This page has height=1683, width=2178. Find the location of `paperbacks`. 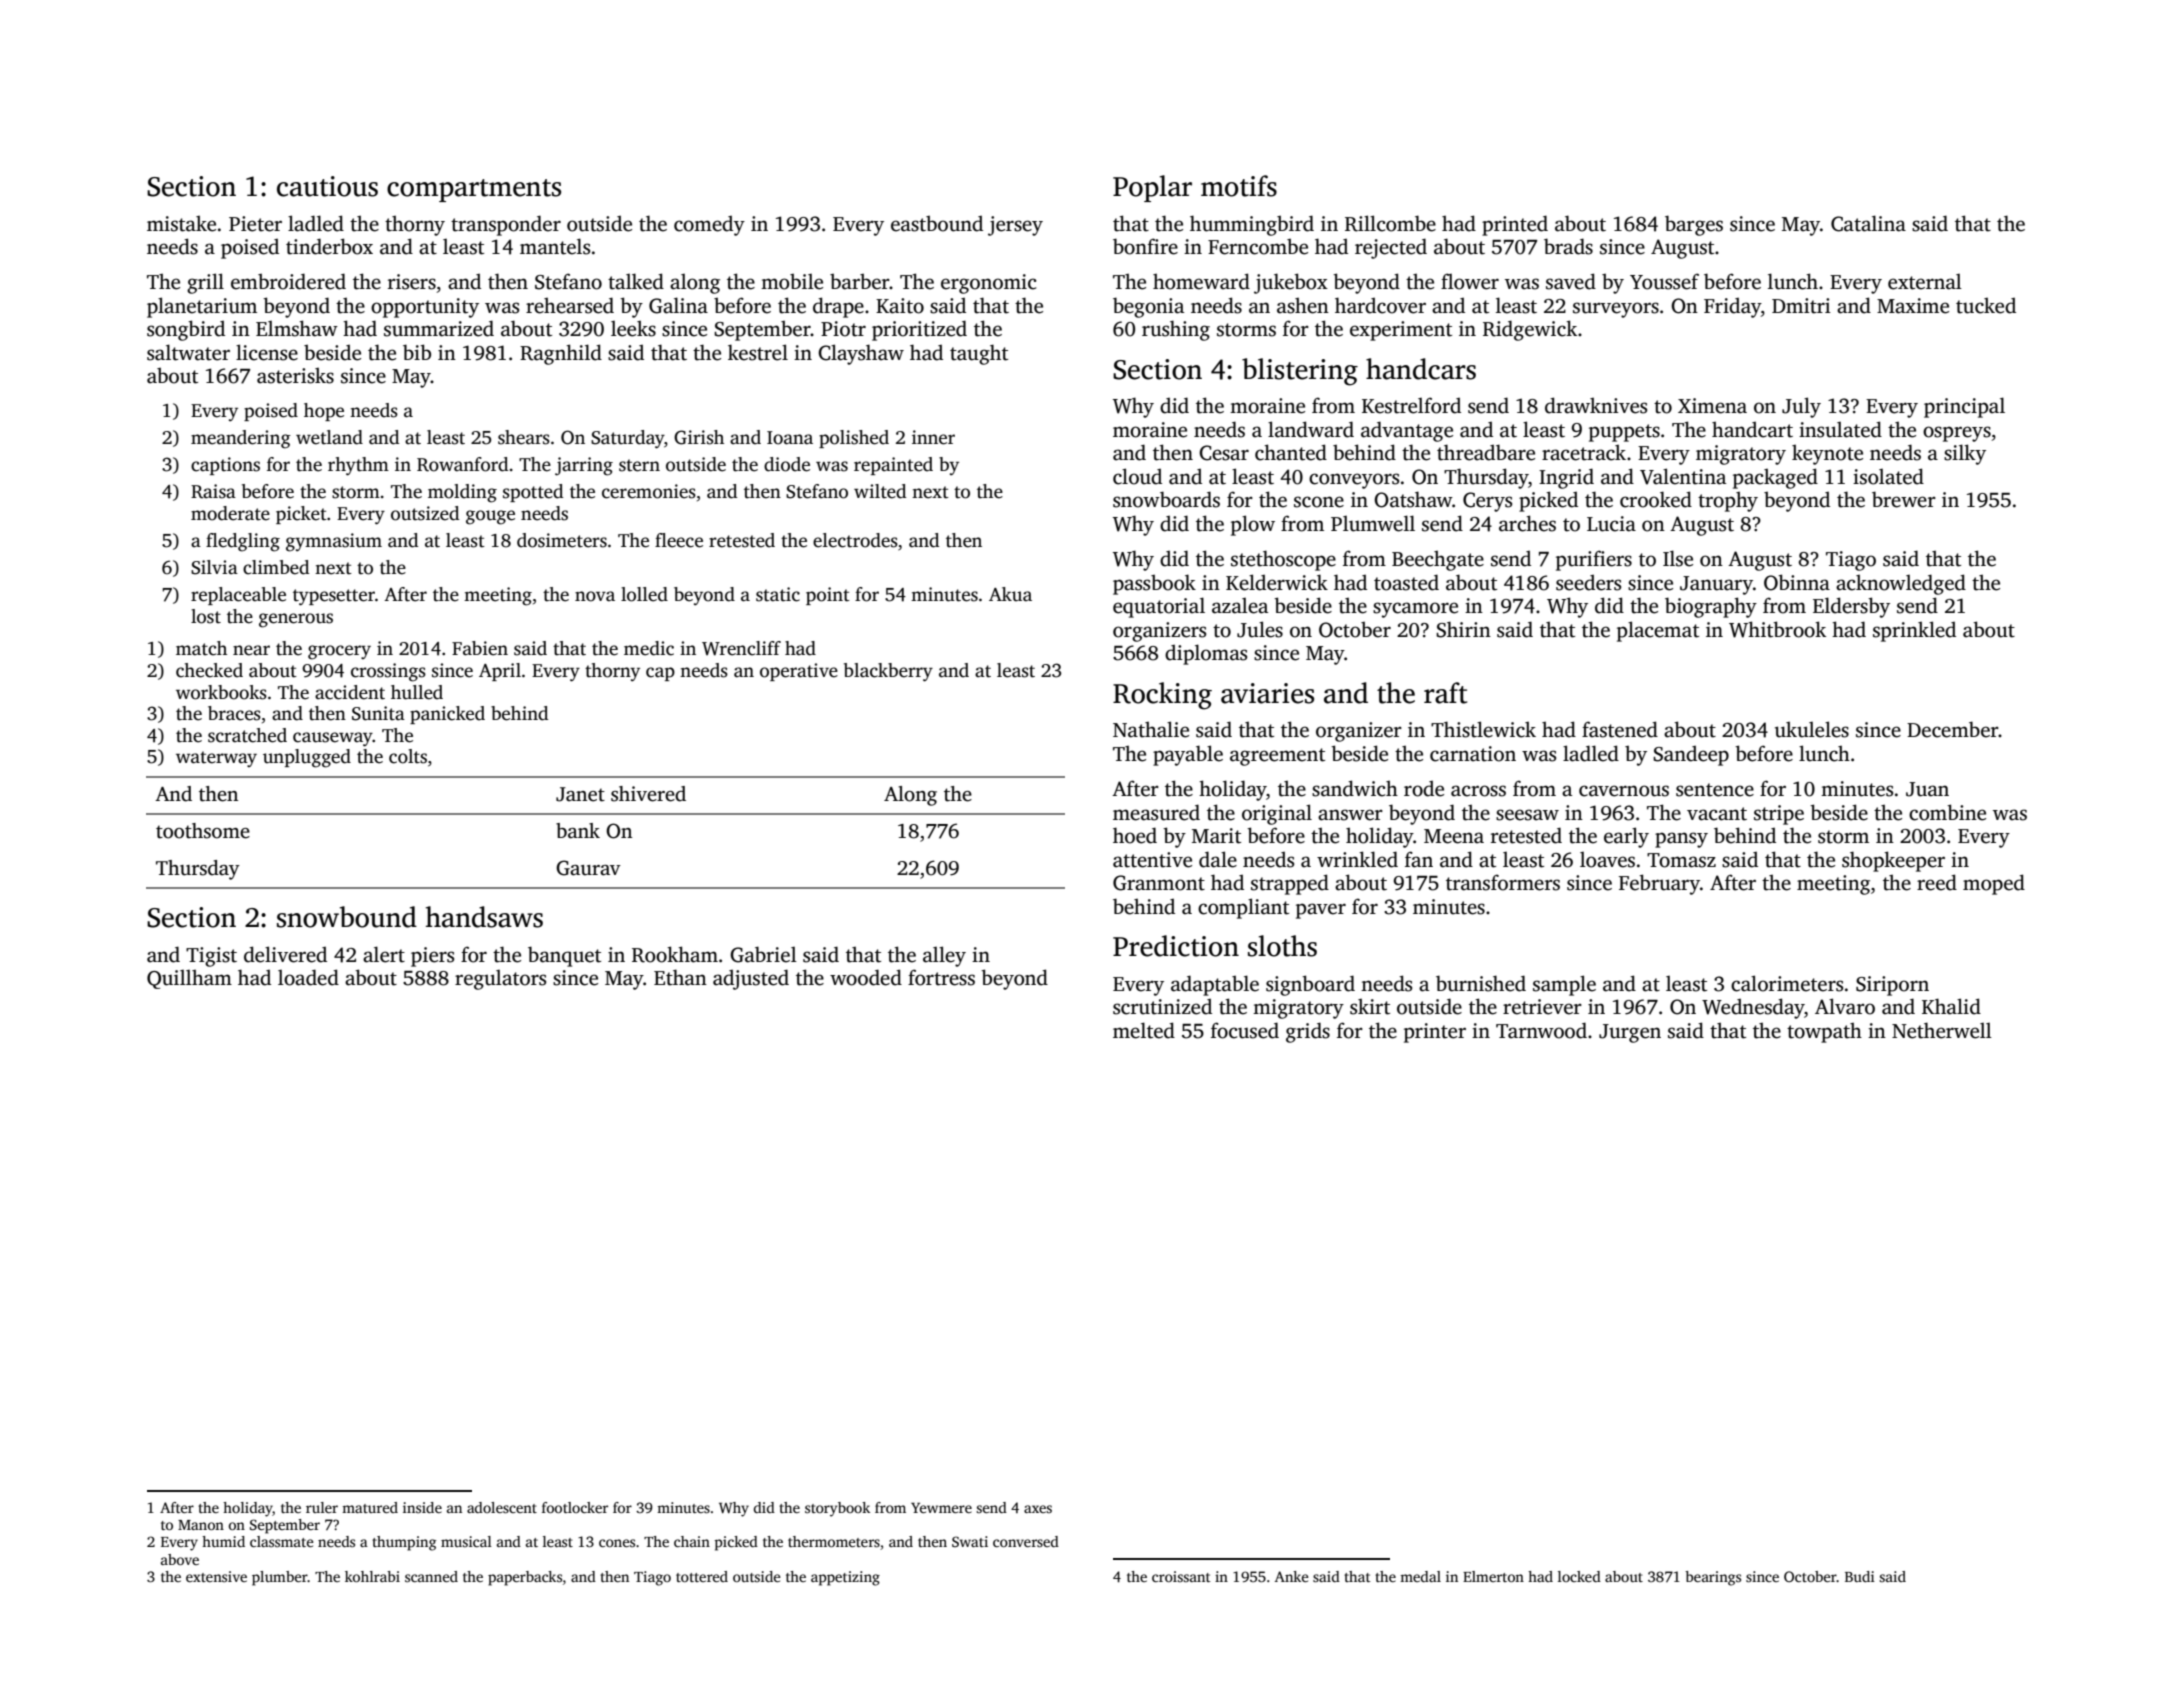

paperbacks is located at coordinates (525, 1578).
